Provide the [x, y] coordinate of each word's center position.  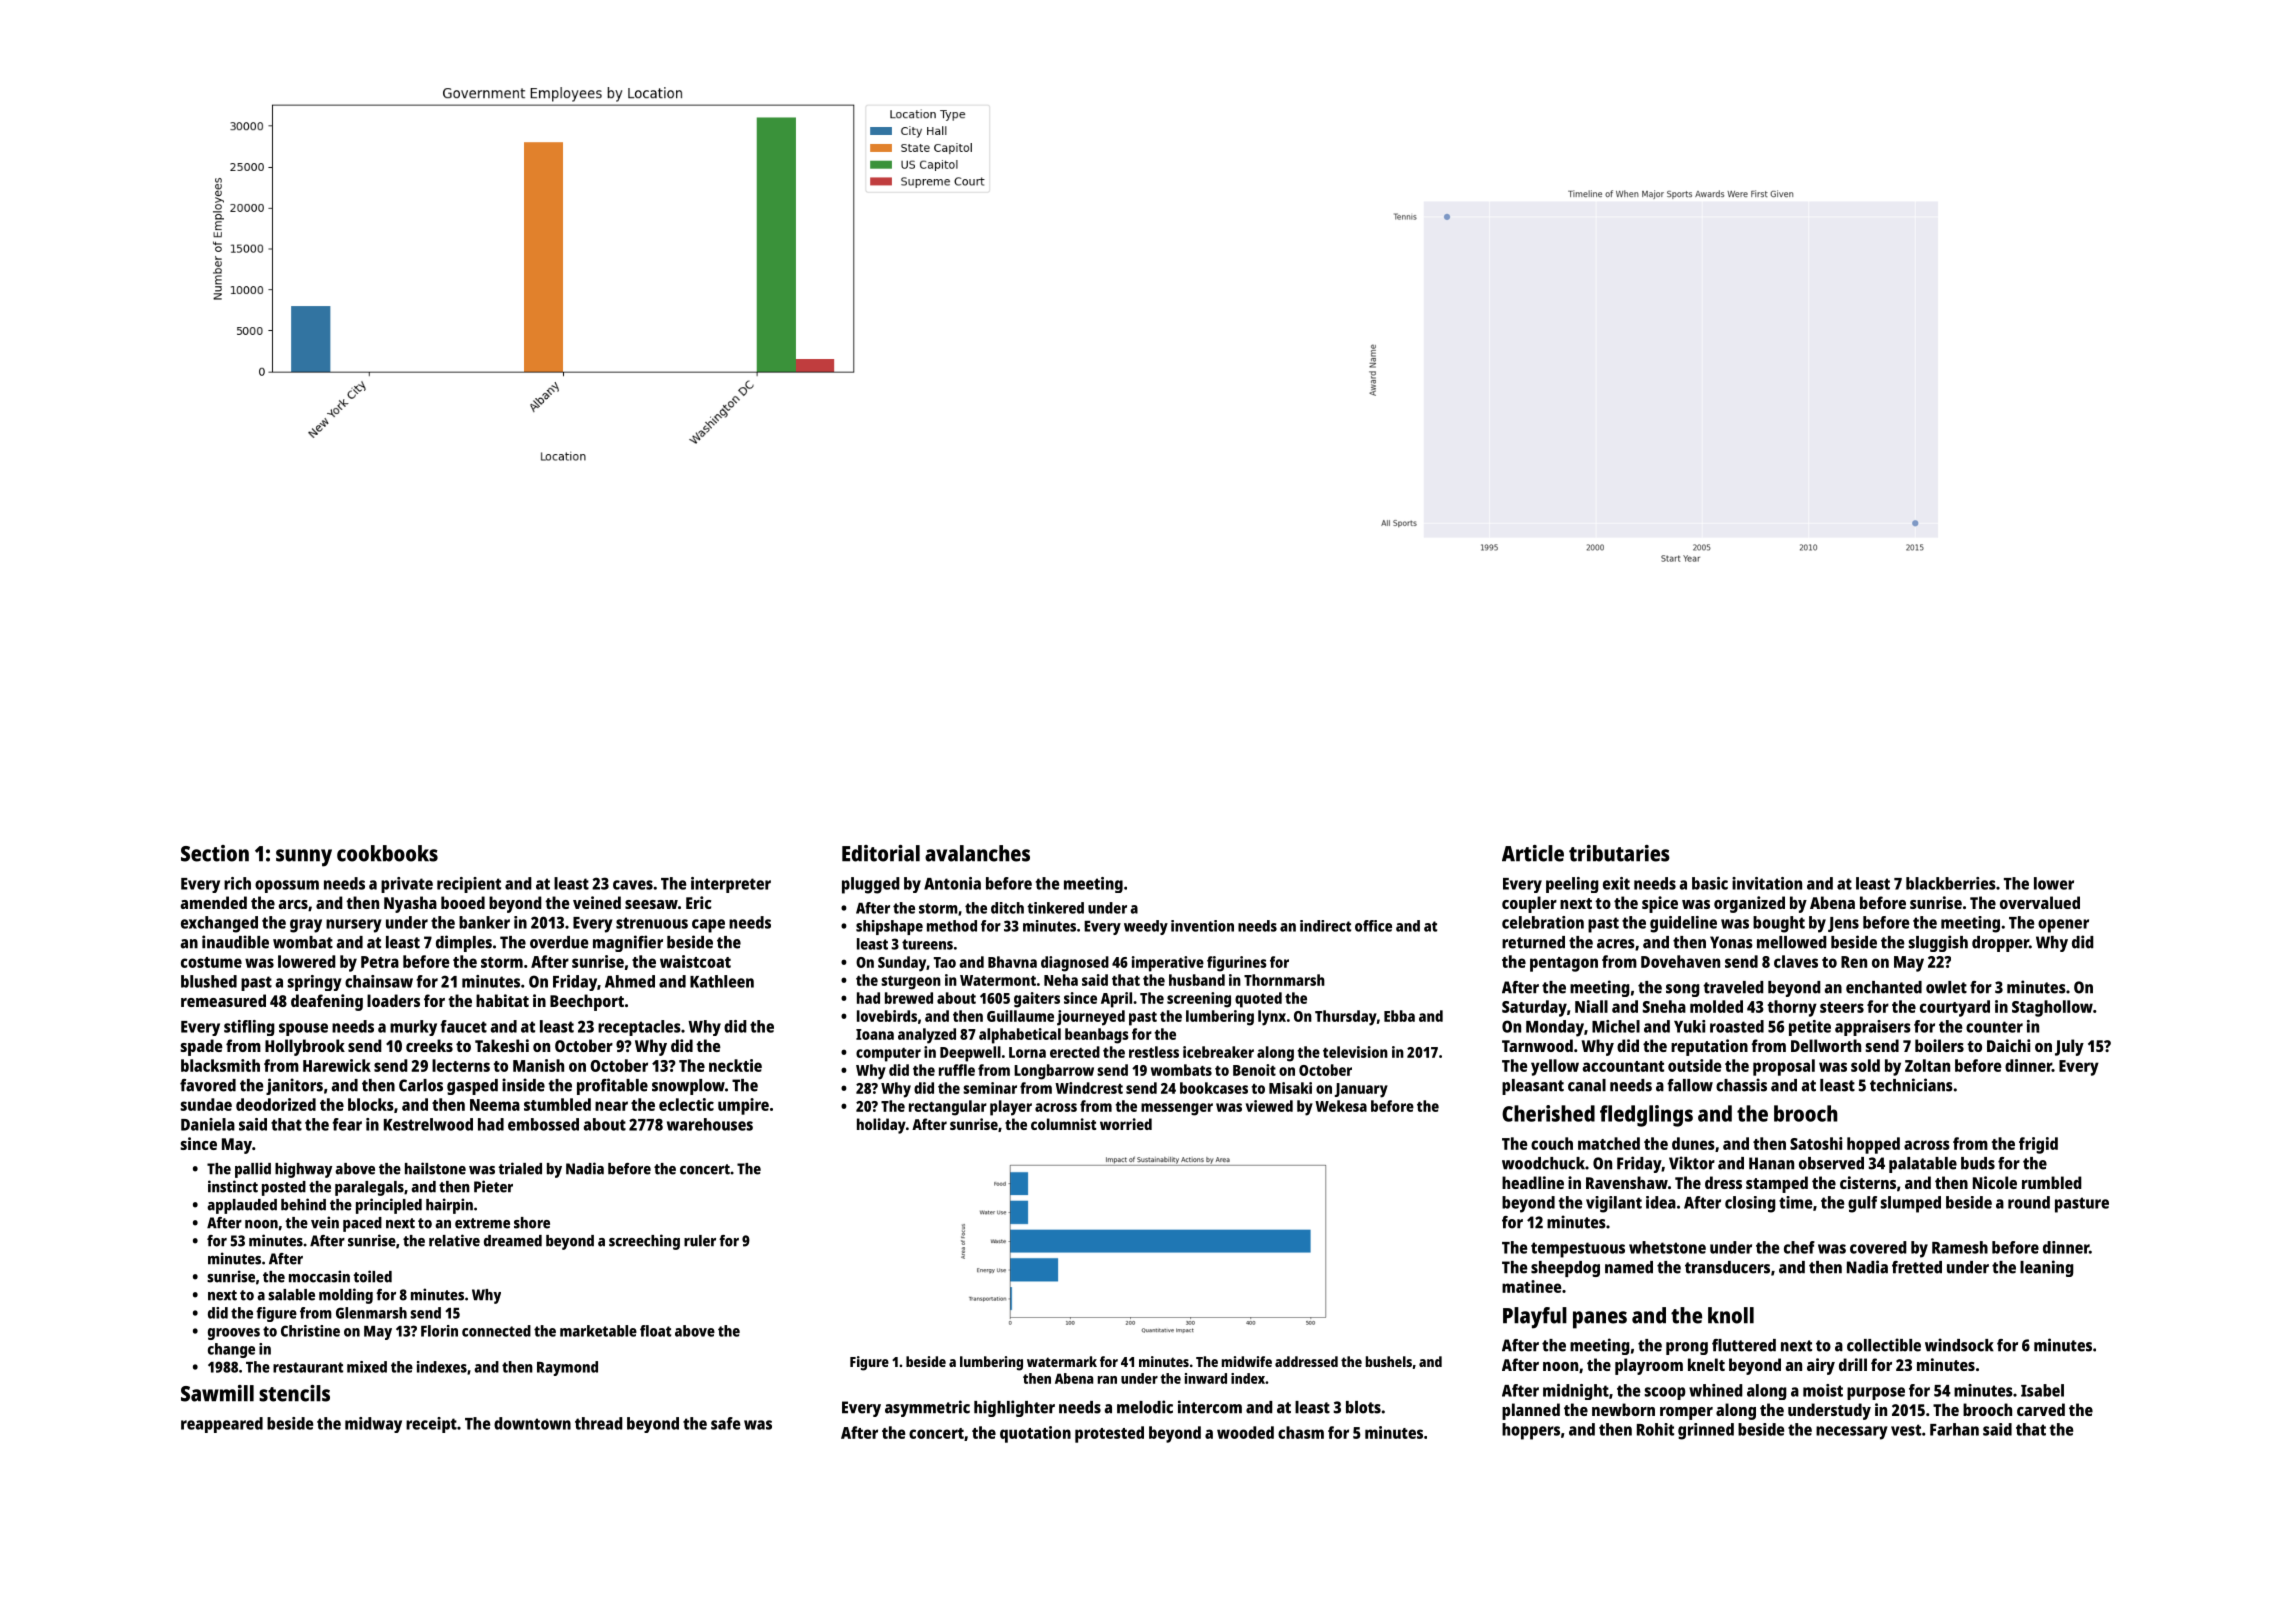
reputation [1709, 1047]
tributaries [1619, 853]
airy [1821, 1366]
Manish [538, 1065]
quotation [1035, 1434]
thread [599, 1423]
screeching [644, 1242]
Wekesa [1341, 1106]
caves [633, 885]
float [655, 1331]
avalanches [977, 853]
